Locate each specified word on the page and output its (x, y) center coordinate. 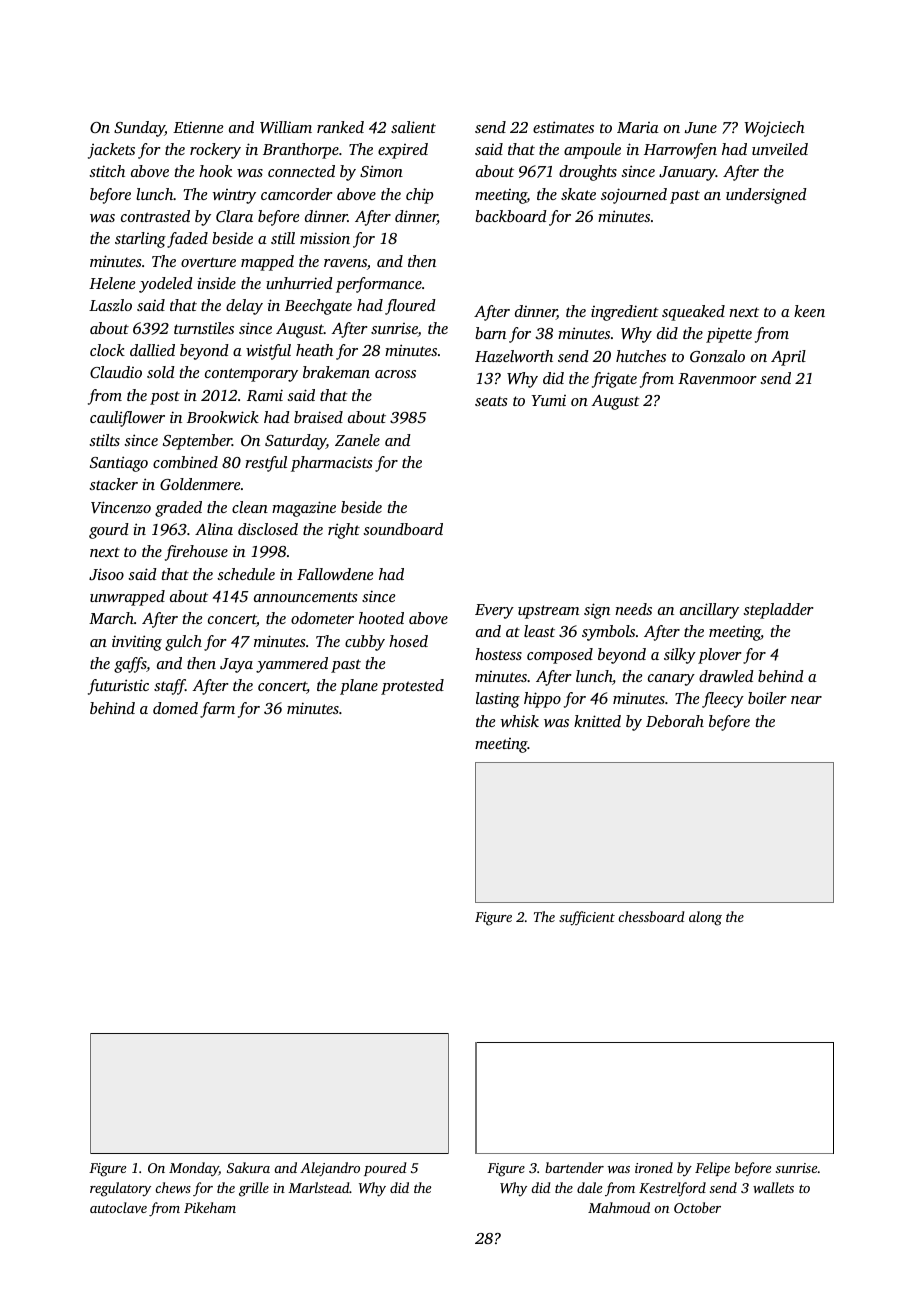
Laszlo (110, 305)
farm (217, 710)
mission (325, 238)
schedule (246, 574)
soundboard (403, 529)
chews (173, 1187)
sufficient (587, 918)
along (705, 918)
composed (560, 656)
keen (809, 311)
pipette (729, 335)
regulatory (120, 1189)
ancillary (709, 611)
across (395, 374)
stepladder (778, 611)
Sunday (139, 129)
